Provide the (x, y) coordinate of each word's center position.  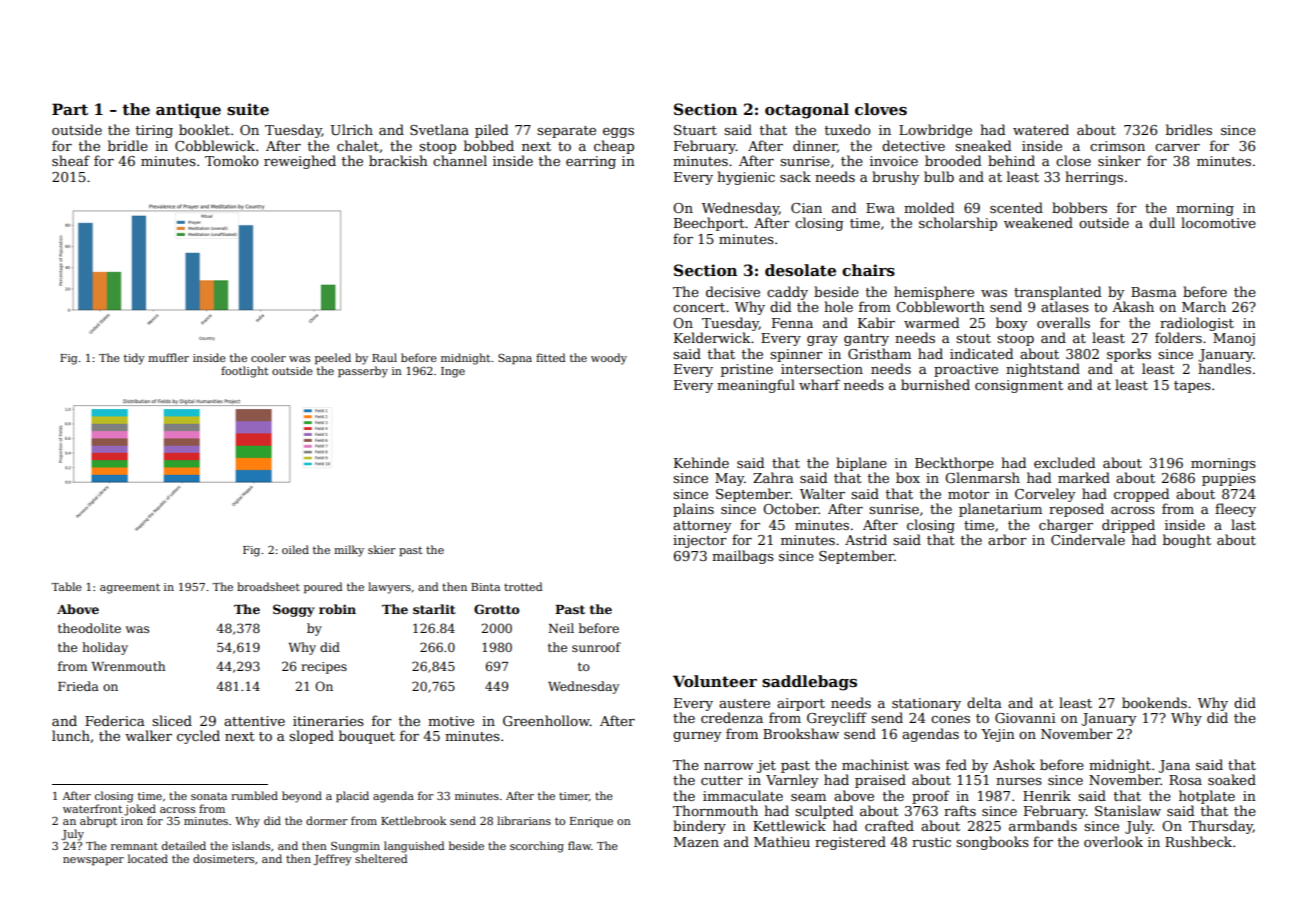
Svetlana (439, 129)
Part (70, 109)
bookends (1154, 702)
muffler (168, 357)
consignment (1019, 386)
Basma (1154, 292)
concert (699, 307)
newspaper (93, 861)
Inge (453, 372)
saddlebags (809, 683)
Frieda (78, 686)
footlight (244, 372)
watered (1041, 129)
